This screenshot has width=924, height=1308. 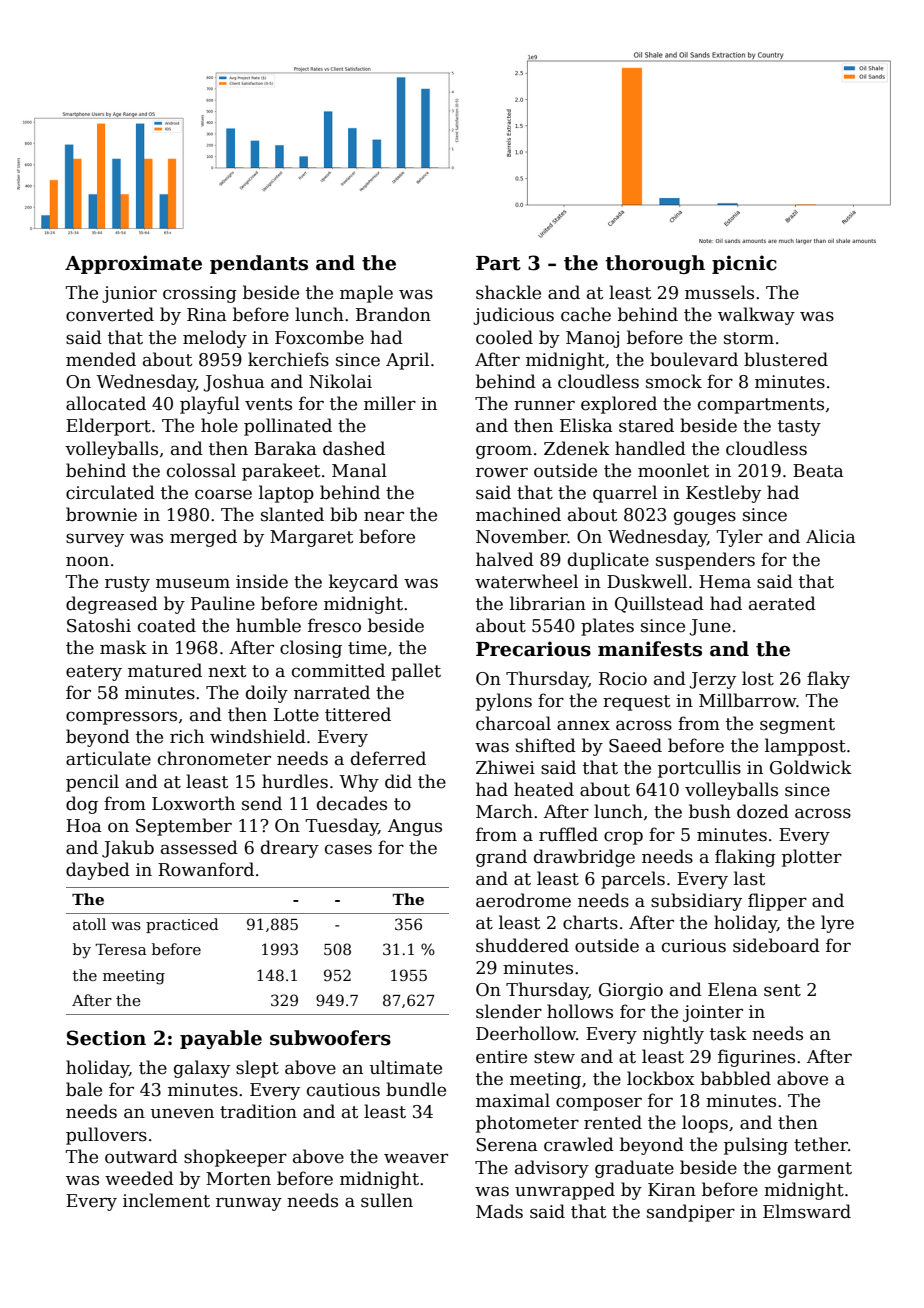 I want to click on Why, so click(x=359, y=783).
